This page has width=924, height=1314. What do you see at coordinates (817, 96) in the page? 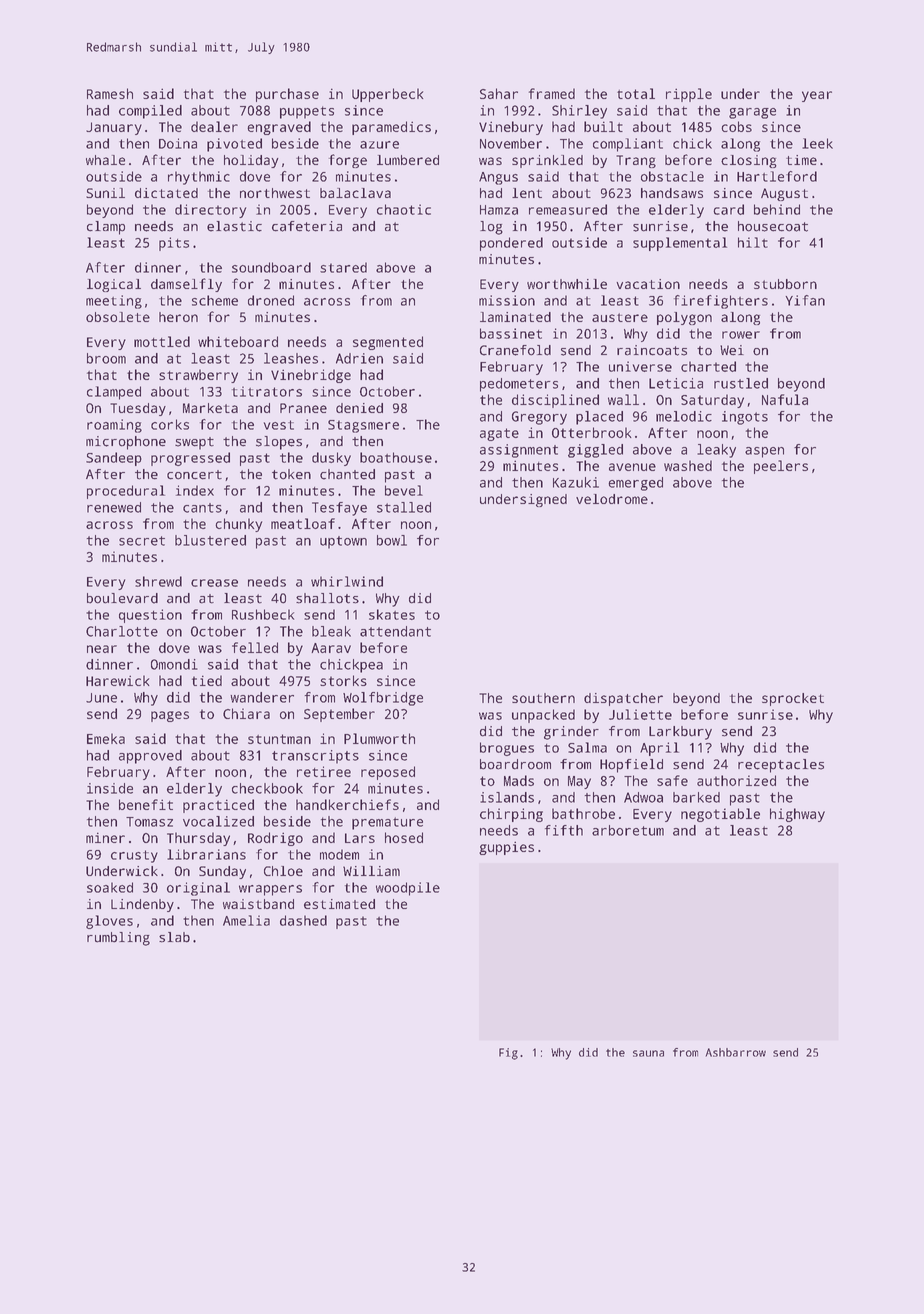
I see `year` at bounding box center [817, 96].
